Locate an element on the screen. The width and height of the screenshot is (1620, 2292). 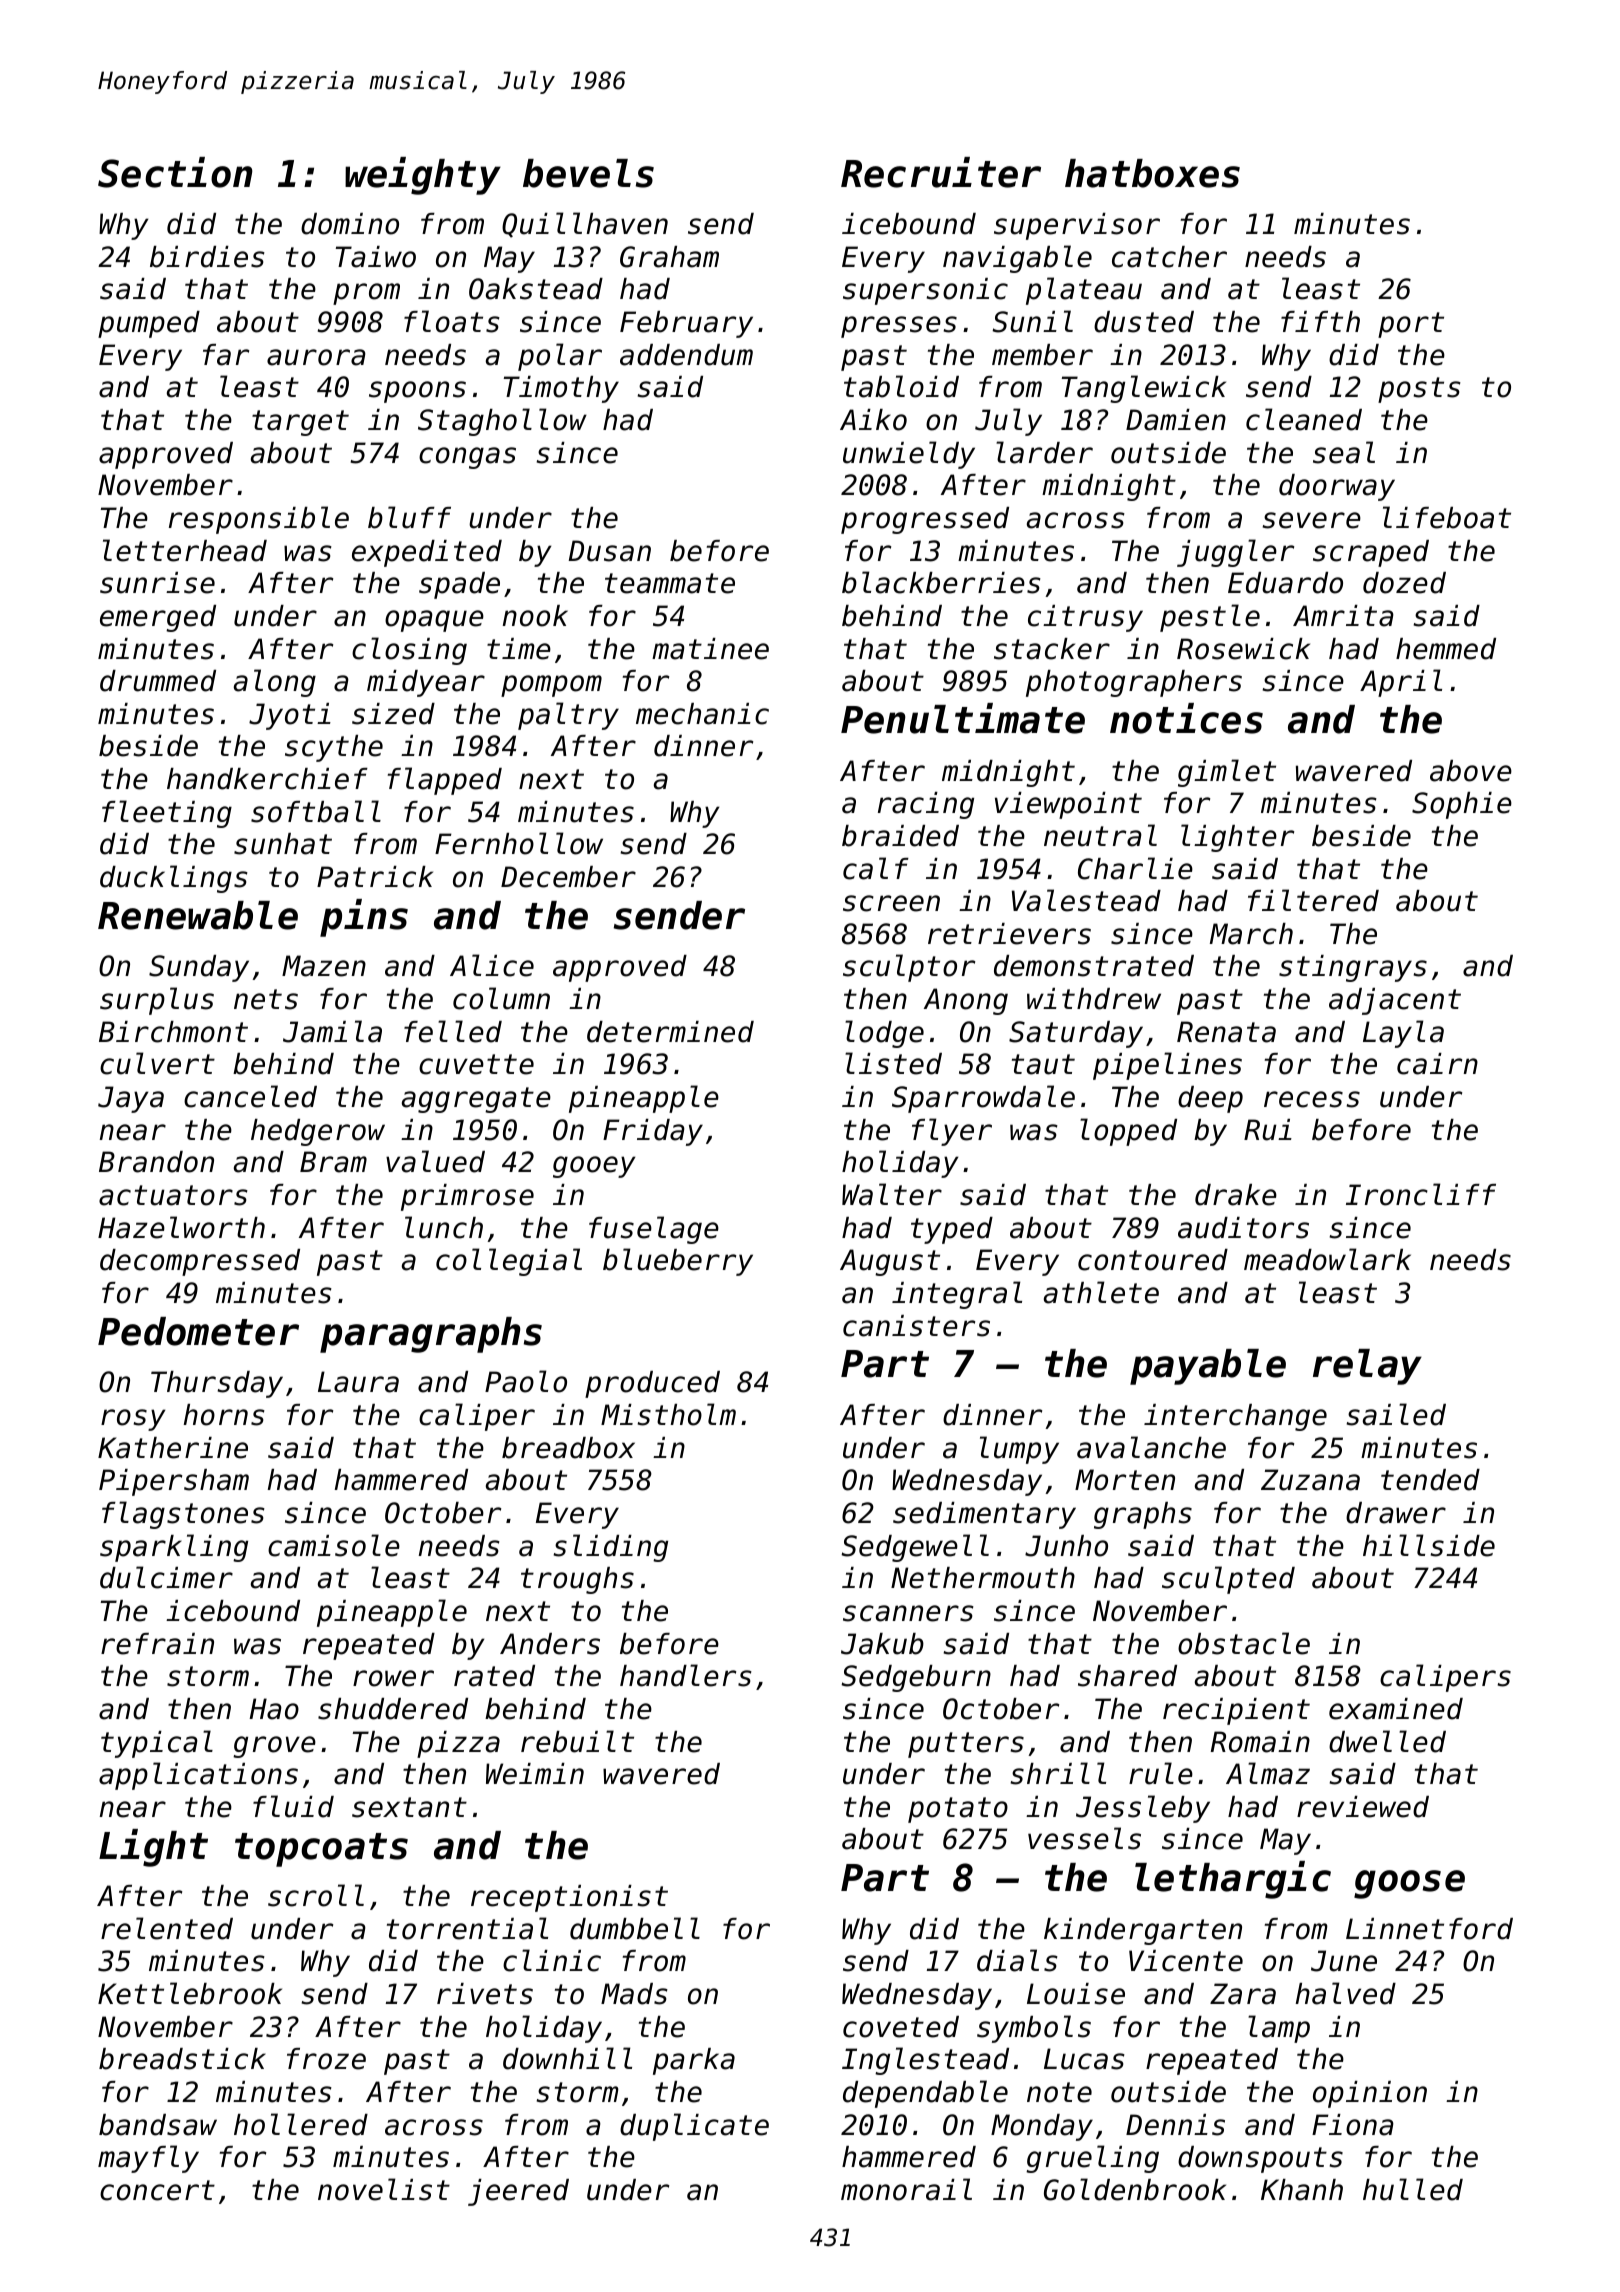
port is located at coordinates (1411, 325).
